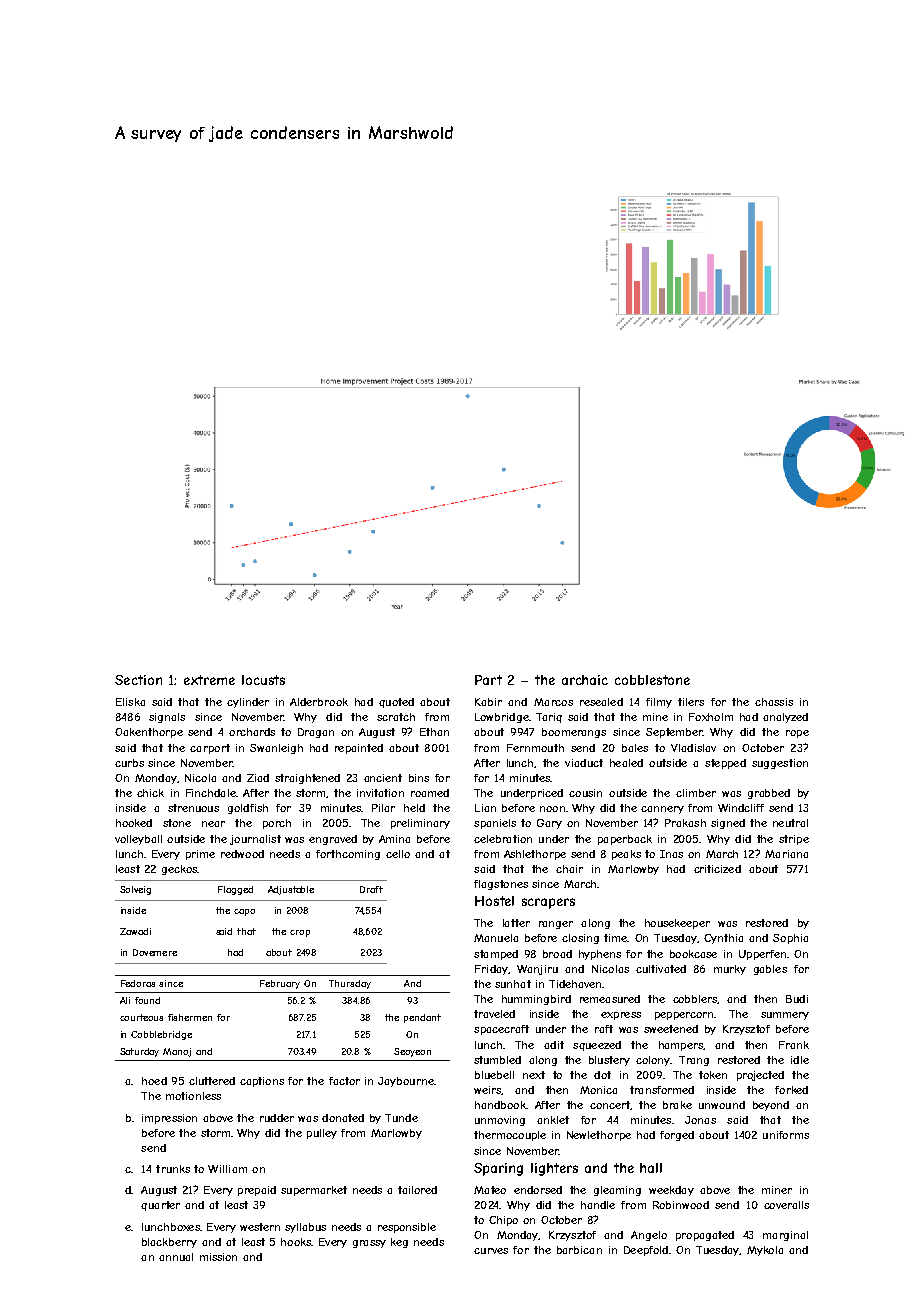 This image has height=1308, width=924. What do you see at coordinates (700, 1120) in the image?
I see `Jonas` at bounding box center [700, 1120].
